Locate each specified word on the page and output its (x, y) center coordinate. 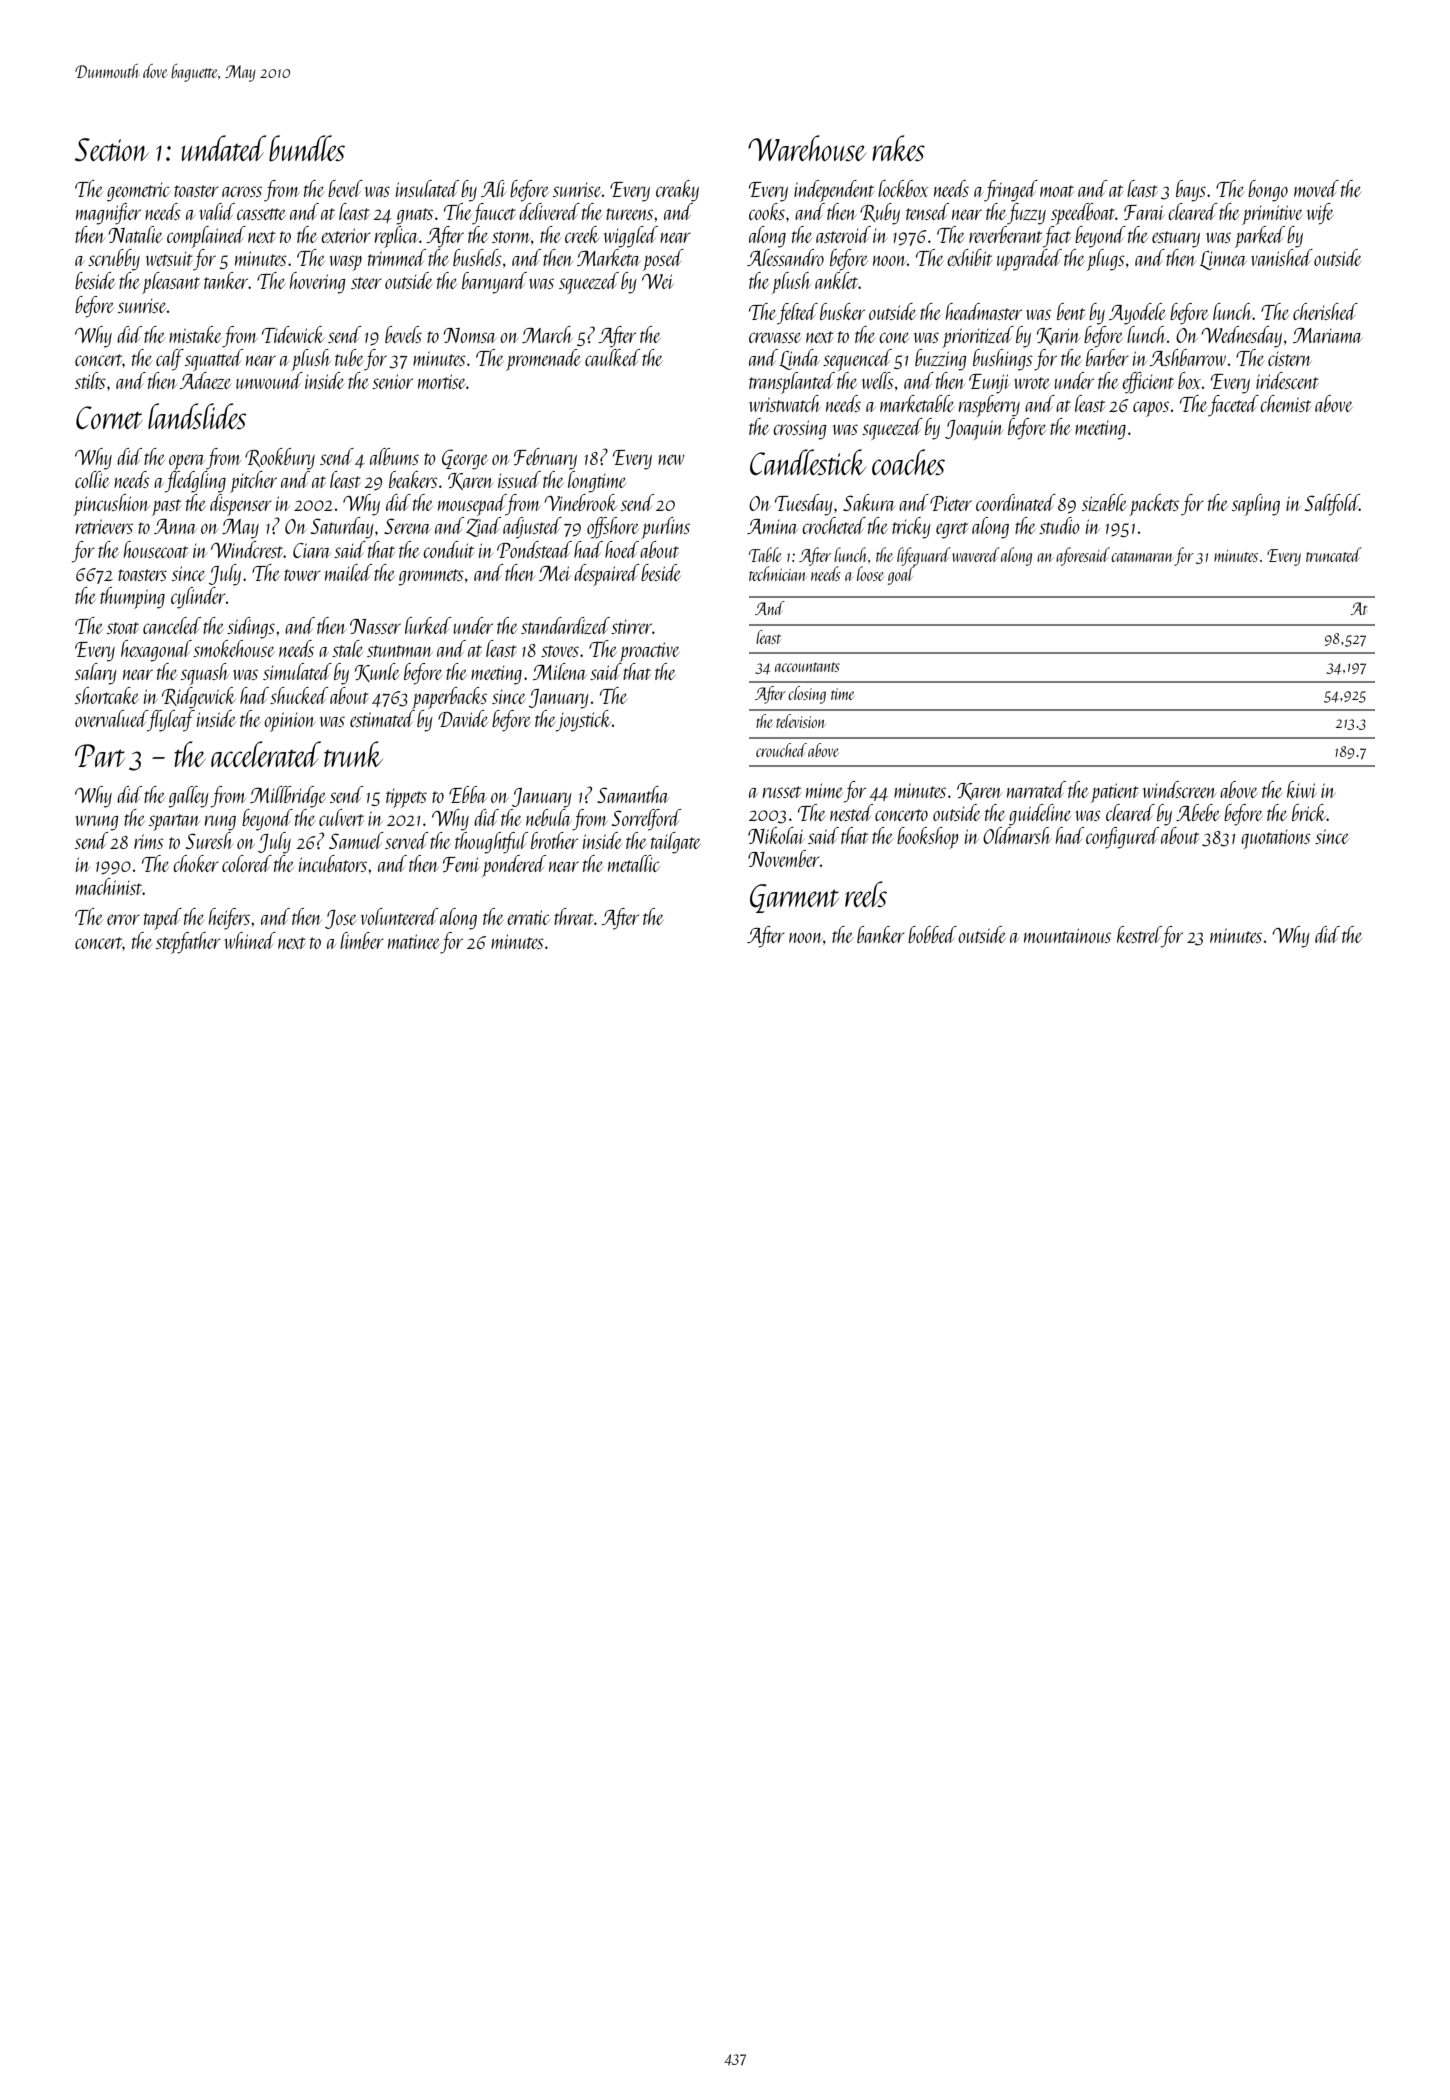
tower (302, 575)
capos (1151, 409)
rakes (898, 148)
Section (112, 149)
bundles (307, 148)
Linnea (1223, 260)
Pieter (951, 503)
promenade (543, 360)
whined (250, 940)
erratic (528, 917)
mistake (195, 334)
